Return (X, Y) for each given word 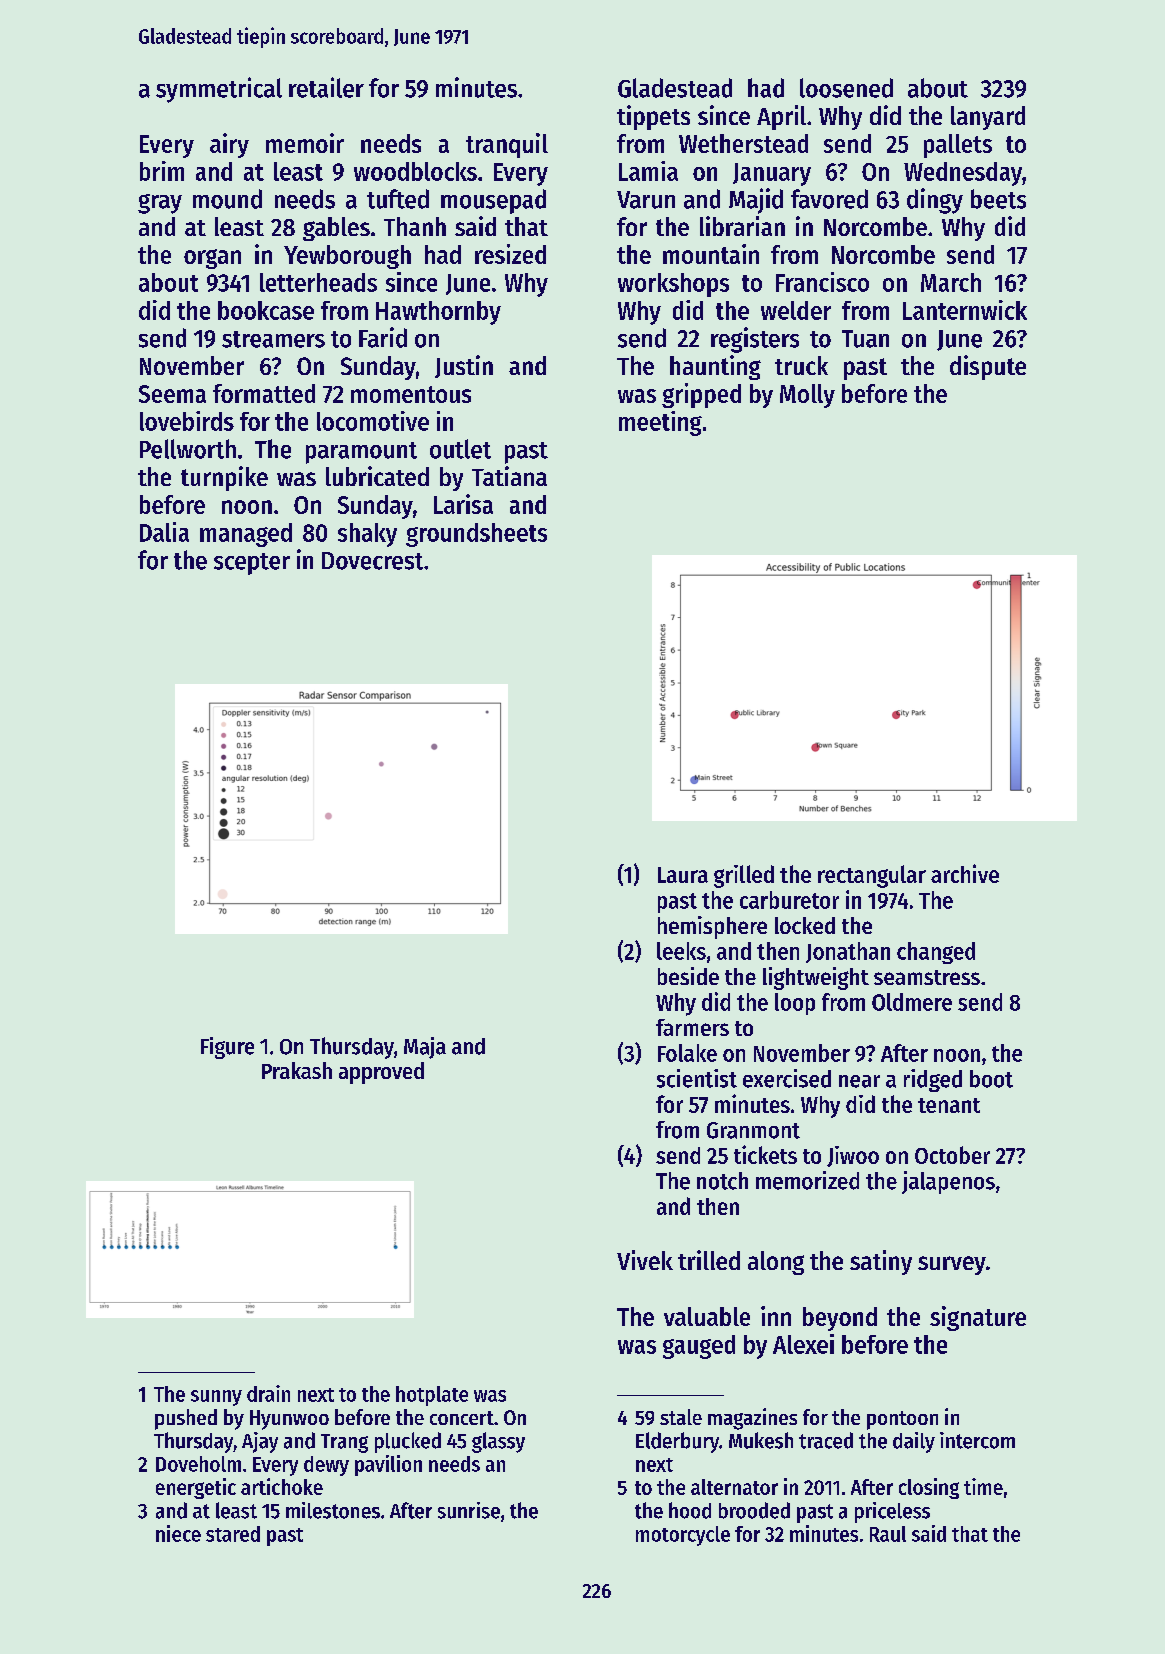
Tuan (865, 339)
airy (229, 145)
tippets (653, 117)
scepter (252, 564)
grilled (744, 876)
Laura (683, 875)
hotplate (432, 1396)
